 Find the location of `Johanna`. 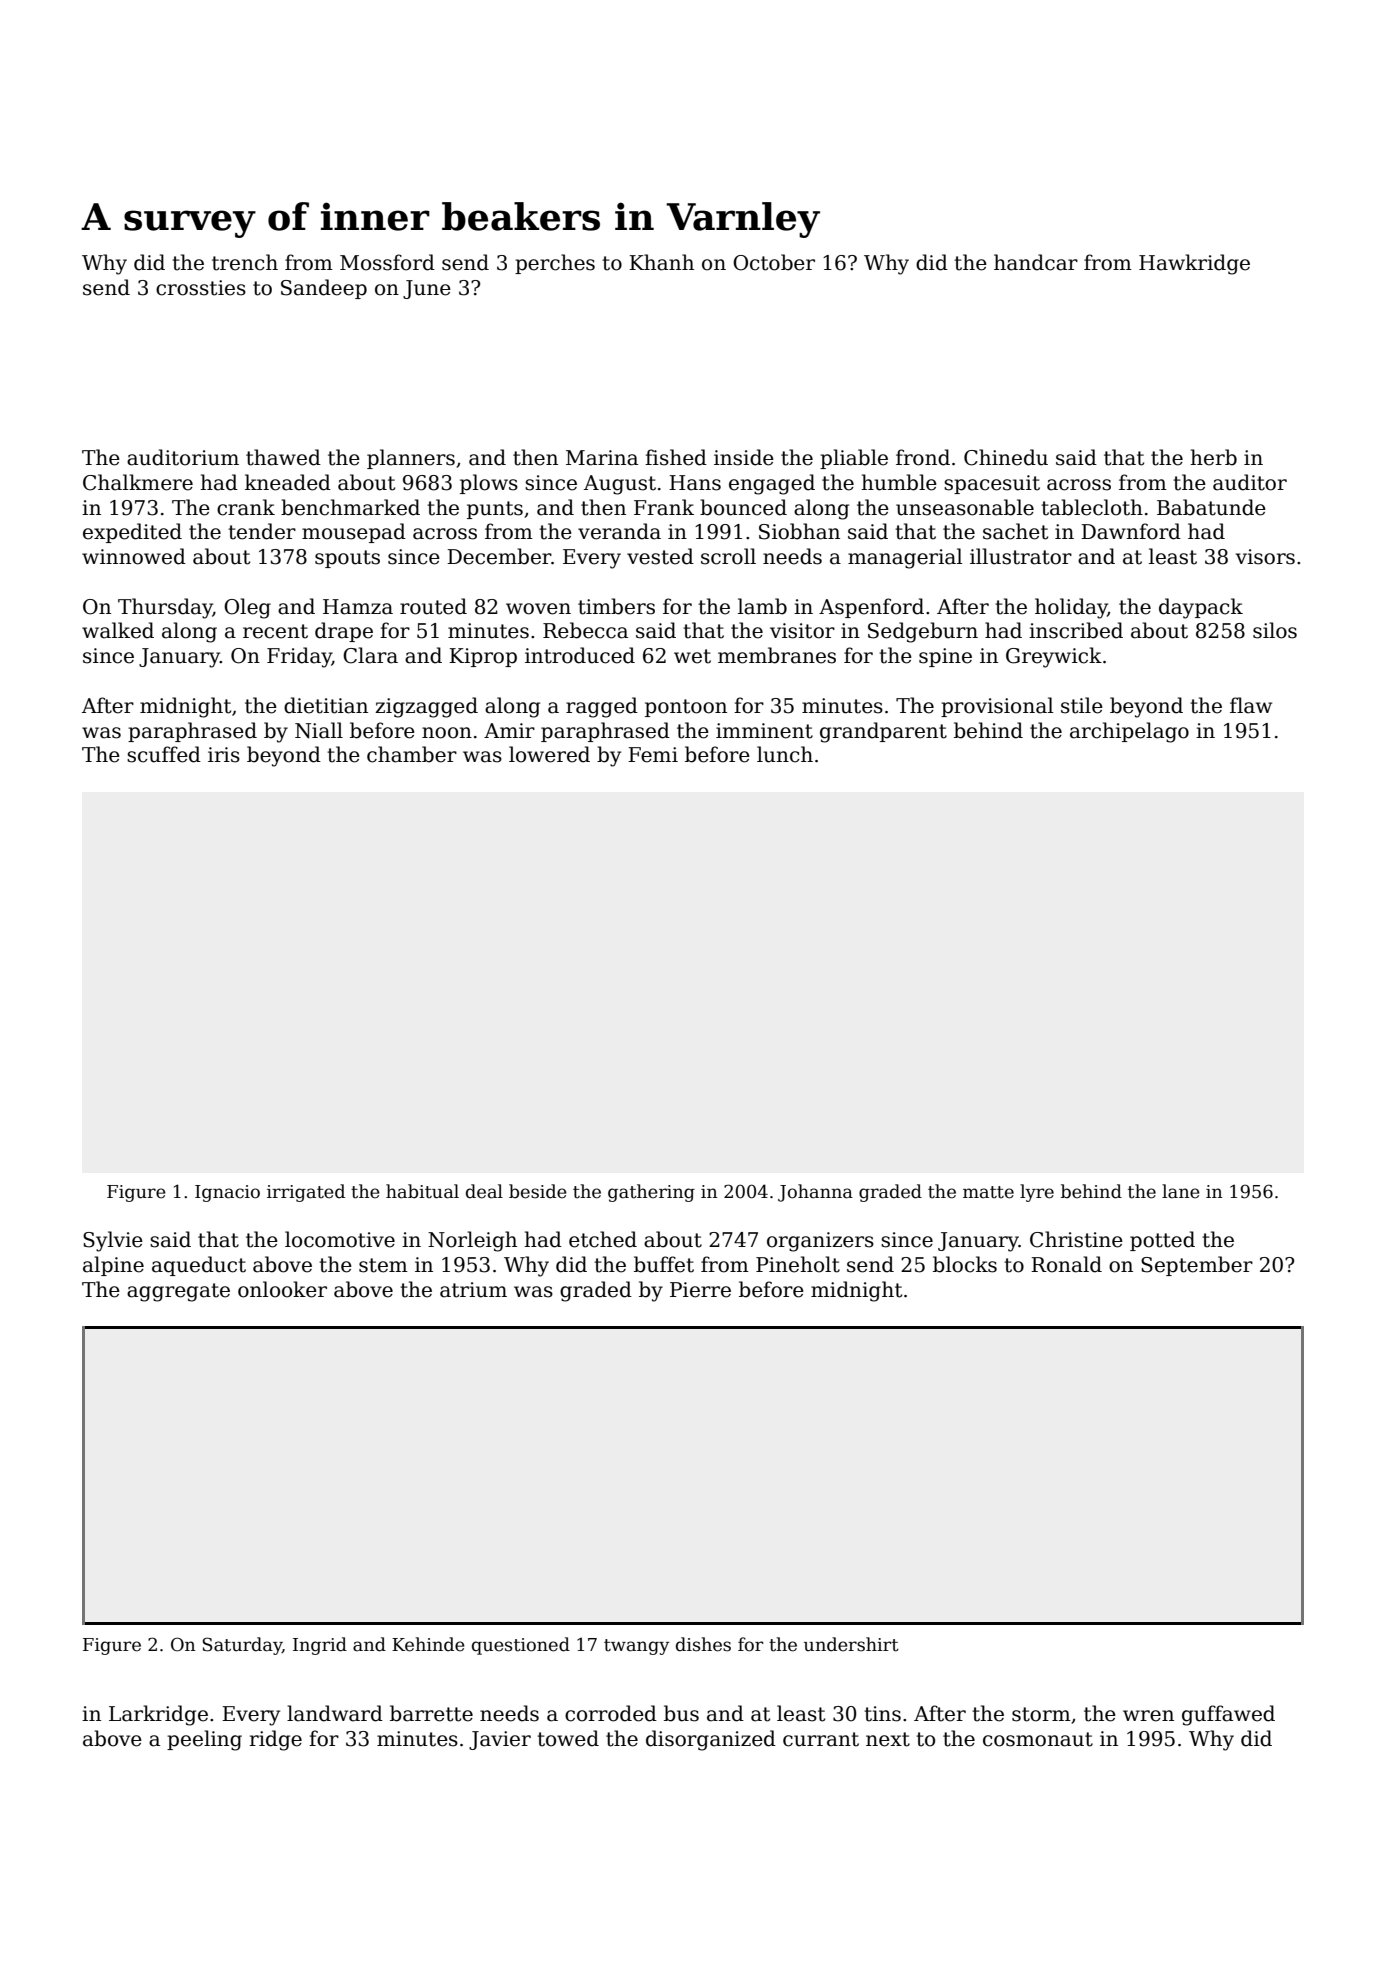

Johanna is located at coordinates (815, 1193).
